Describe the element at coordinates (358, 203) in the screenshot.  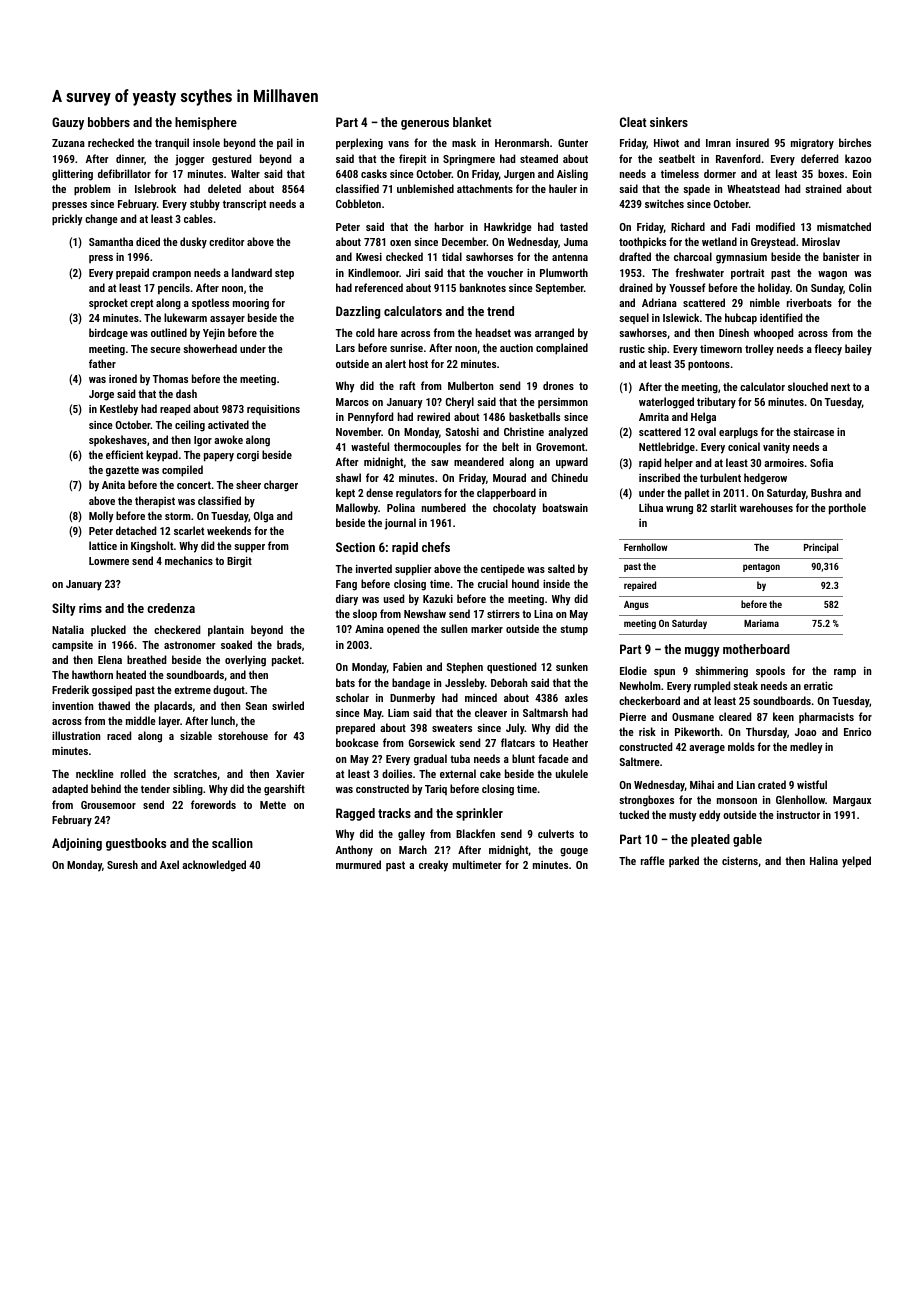
I see `Cobbleton` at that location.
